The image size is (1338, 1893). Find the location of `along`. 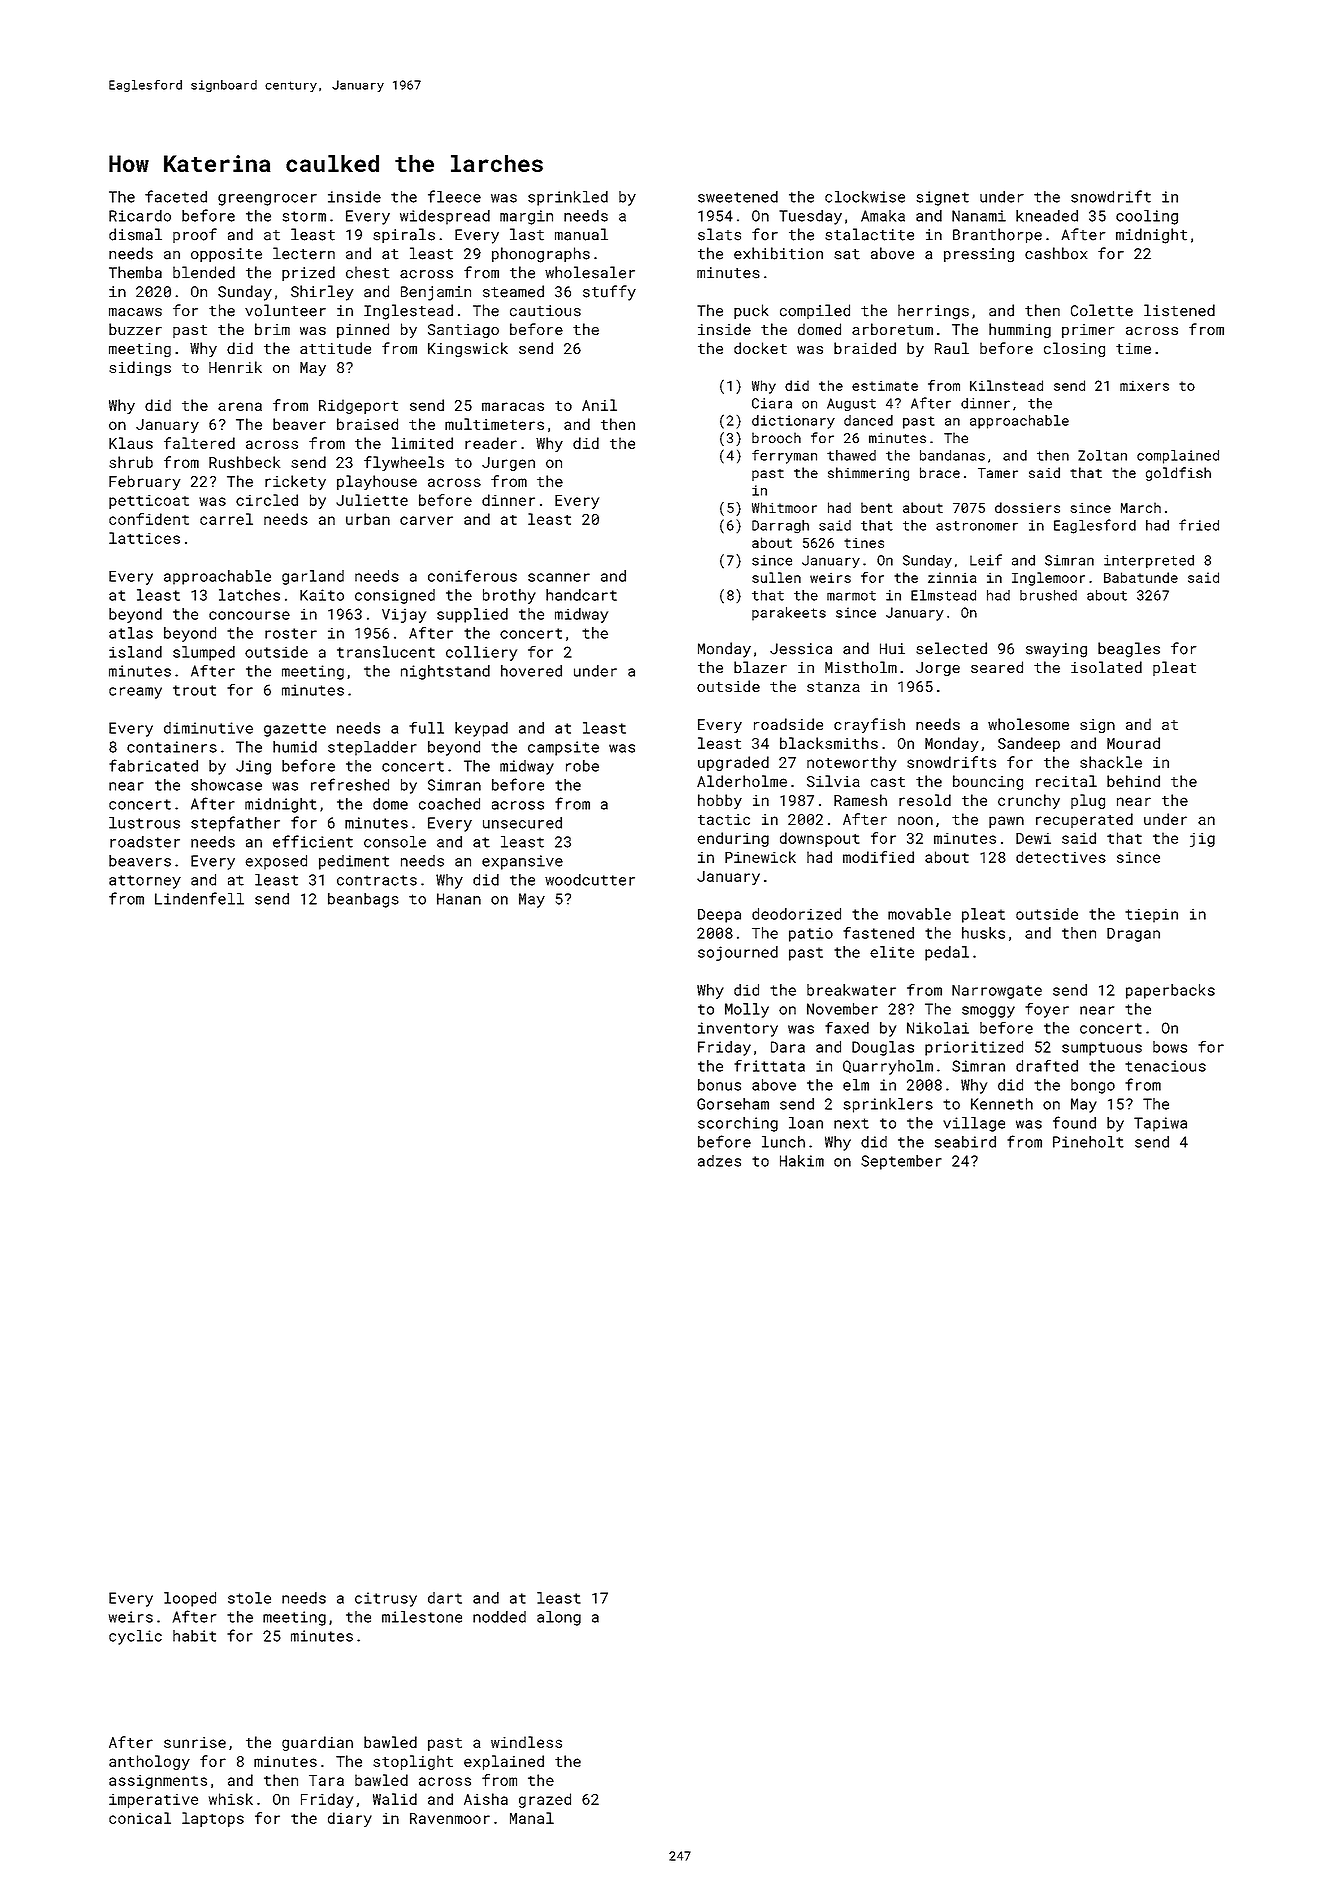

along is located at coordinates (559, 1618).
